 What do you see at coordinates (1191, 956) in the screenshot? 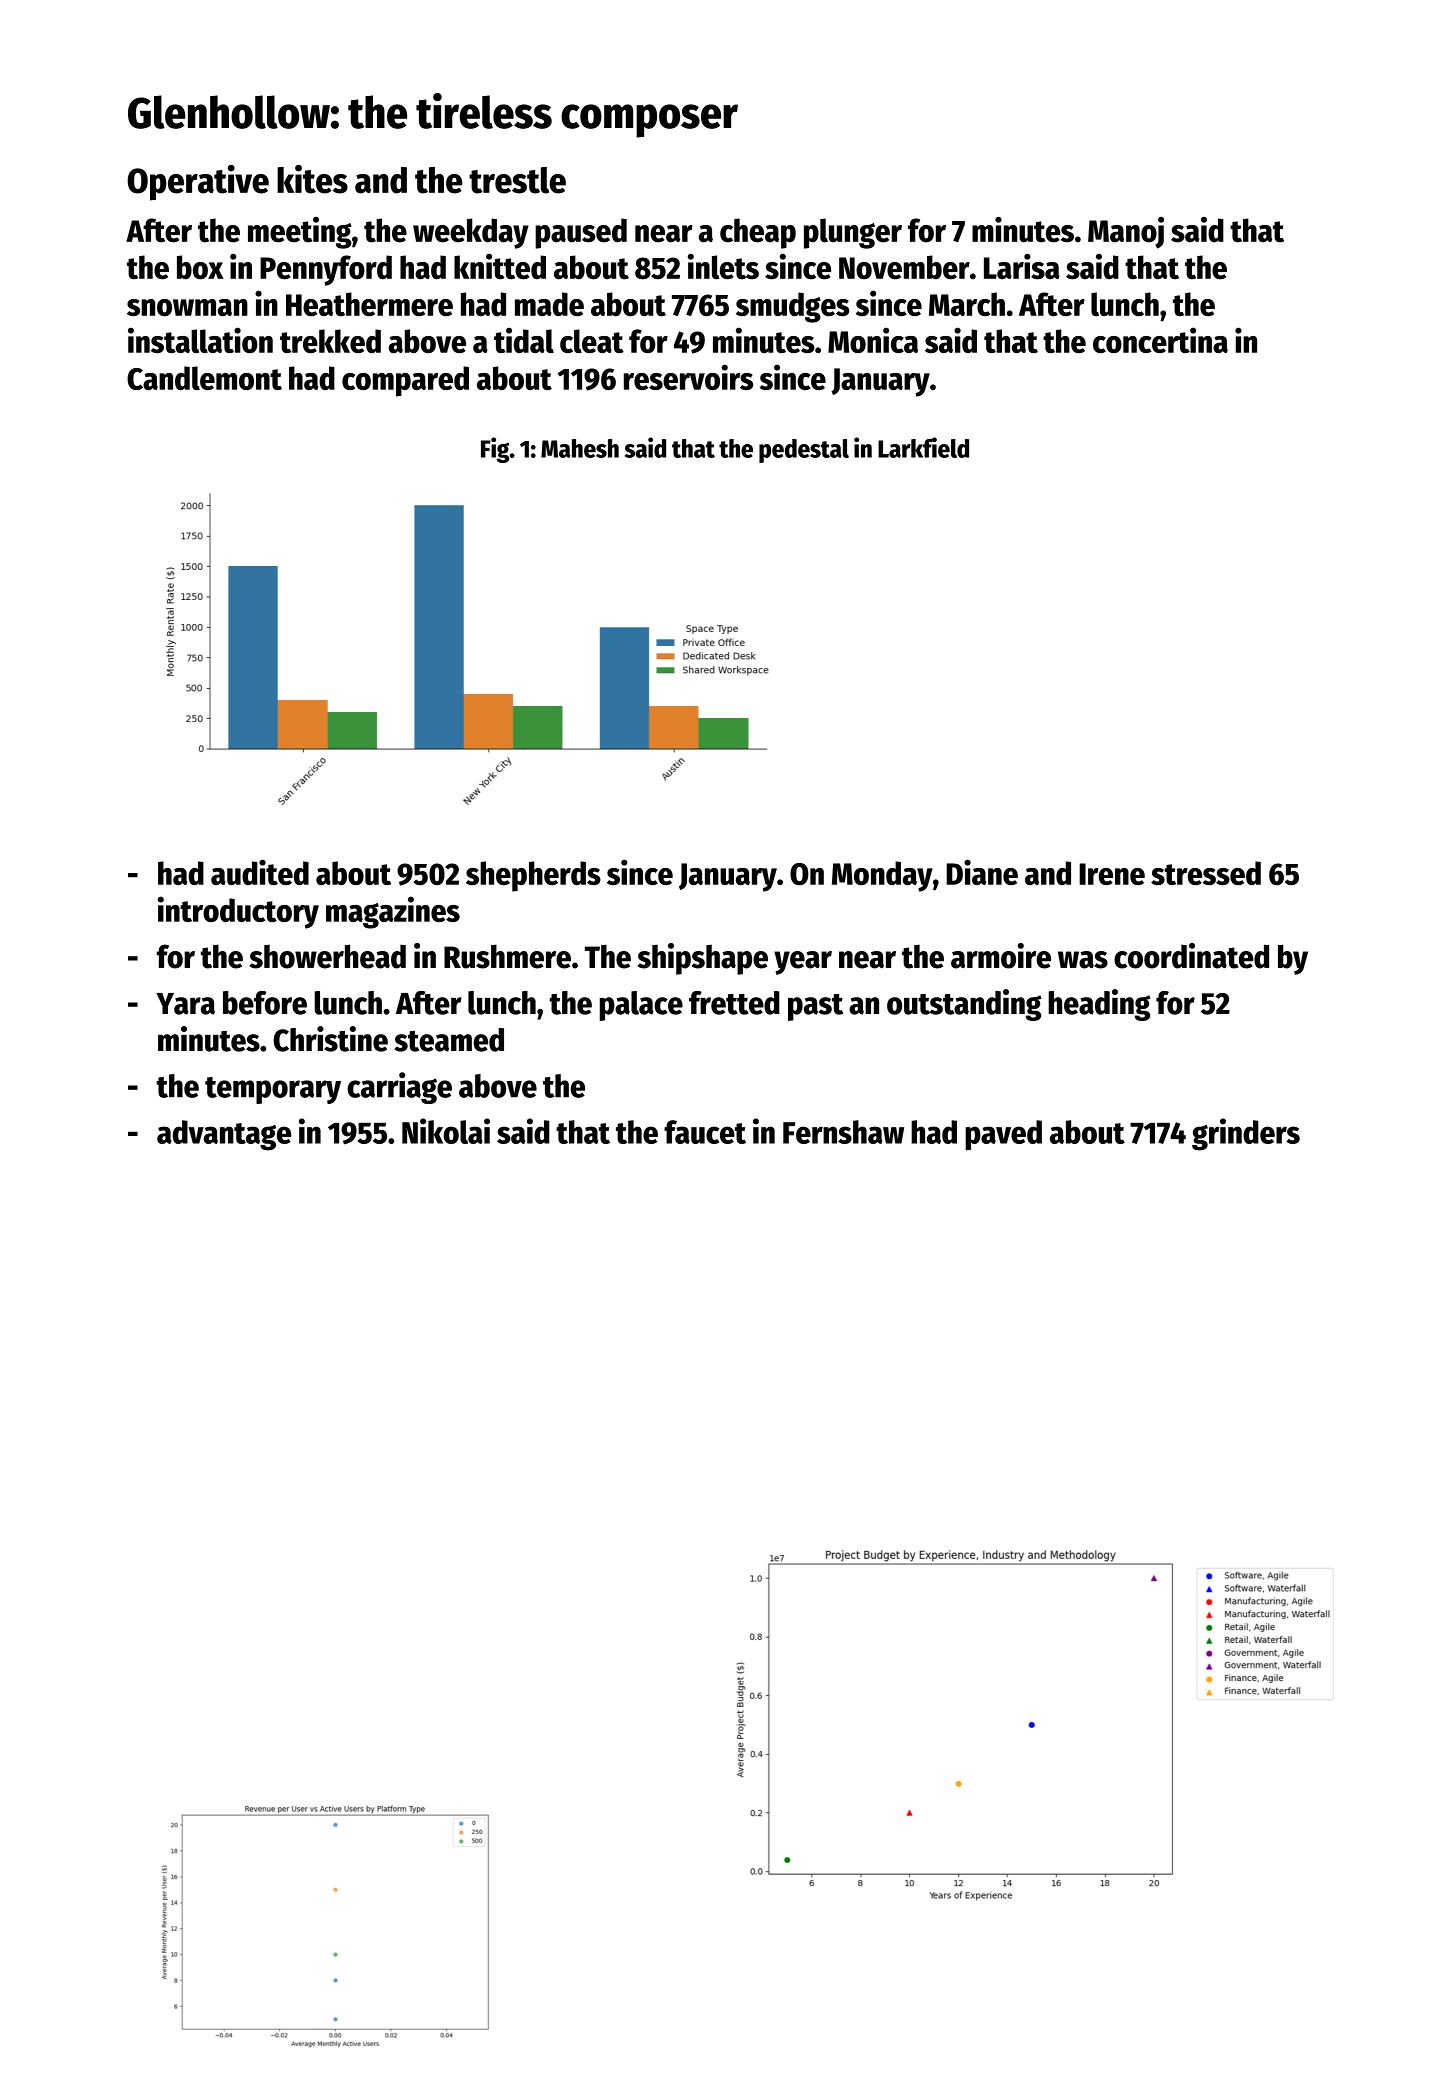
I see `coordinated` at bounding box center [1191, 956].
